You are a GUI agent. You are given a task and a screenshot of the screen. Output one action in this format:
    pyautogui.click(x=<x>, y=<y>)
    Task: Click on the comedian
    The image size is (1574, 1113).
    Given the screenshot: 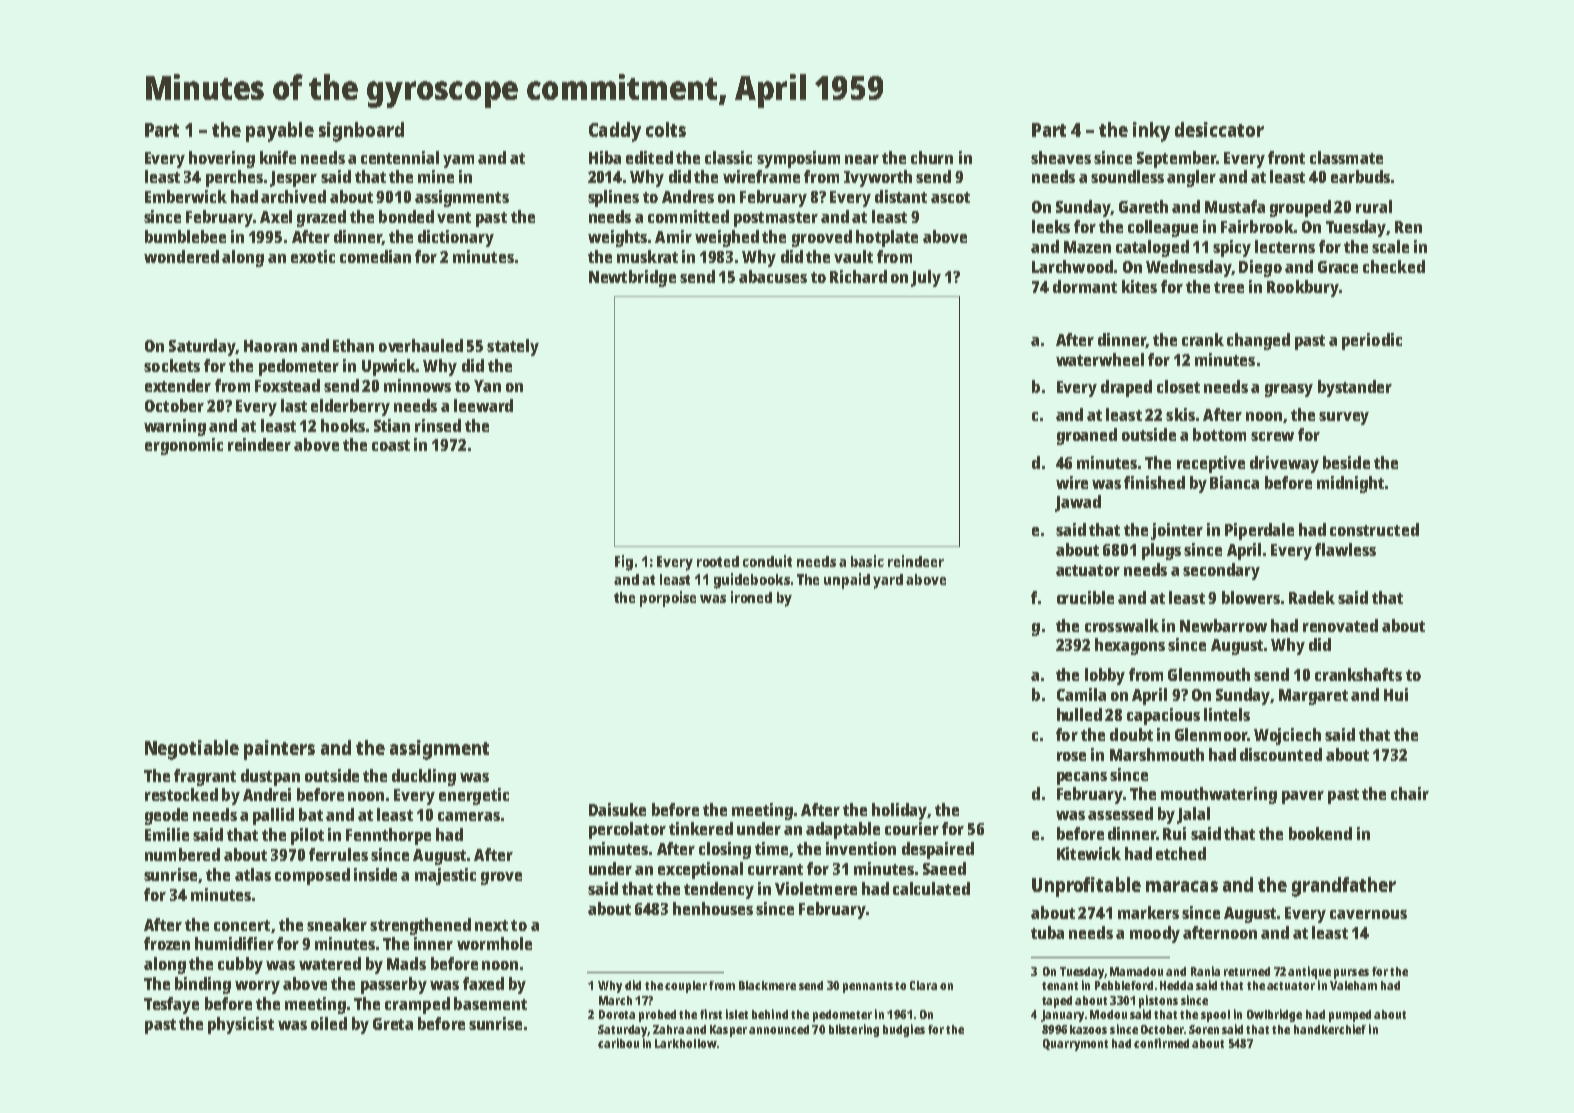 What is the action you would take?
    pyautogui.click(x=375, y=256)
